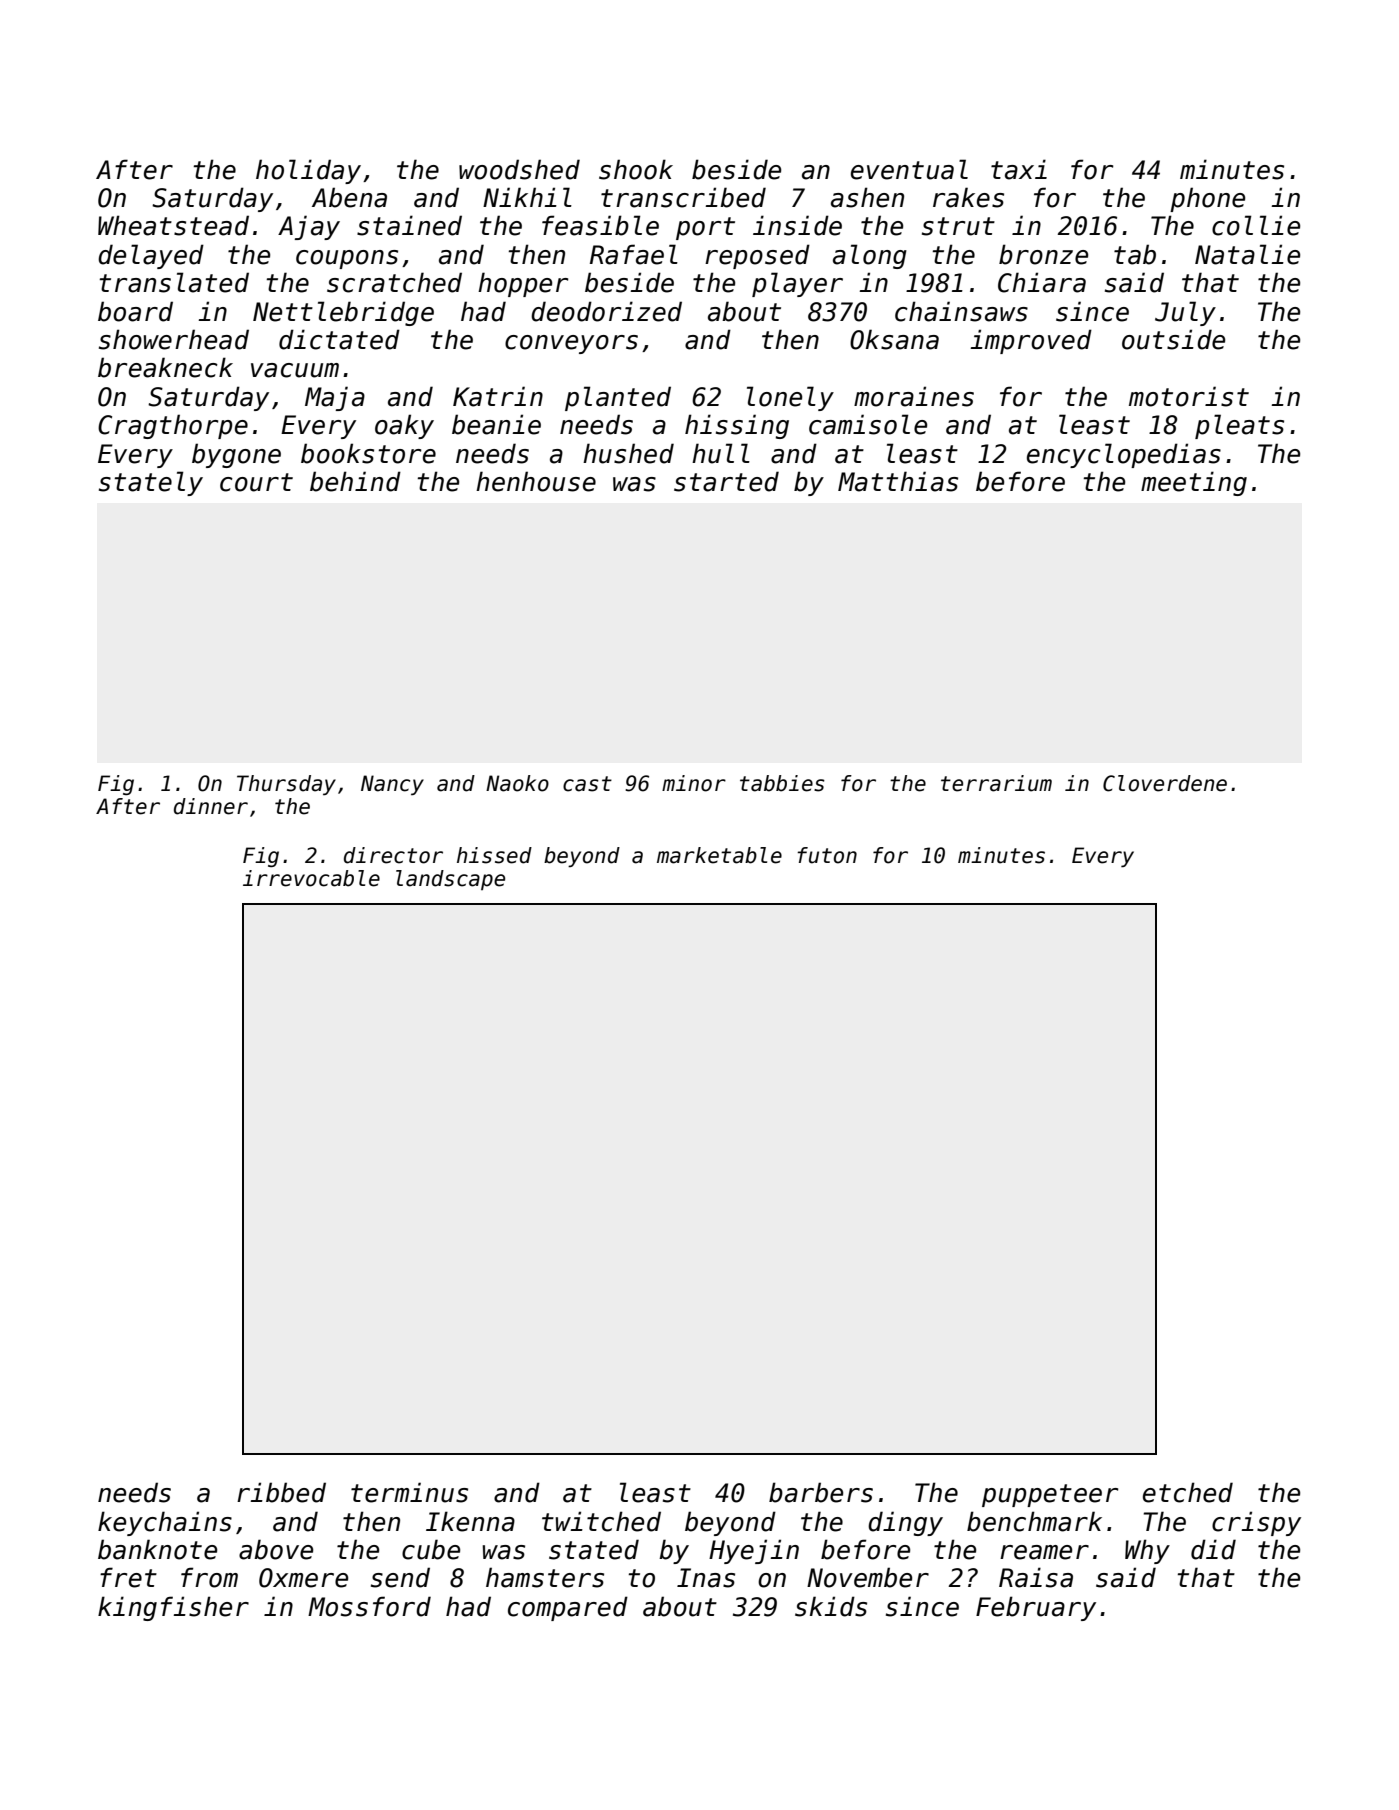  What do you see at coordinates (311, 878) in the page?
I see `irrevocable` at bounding box center [311, 878].
